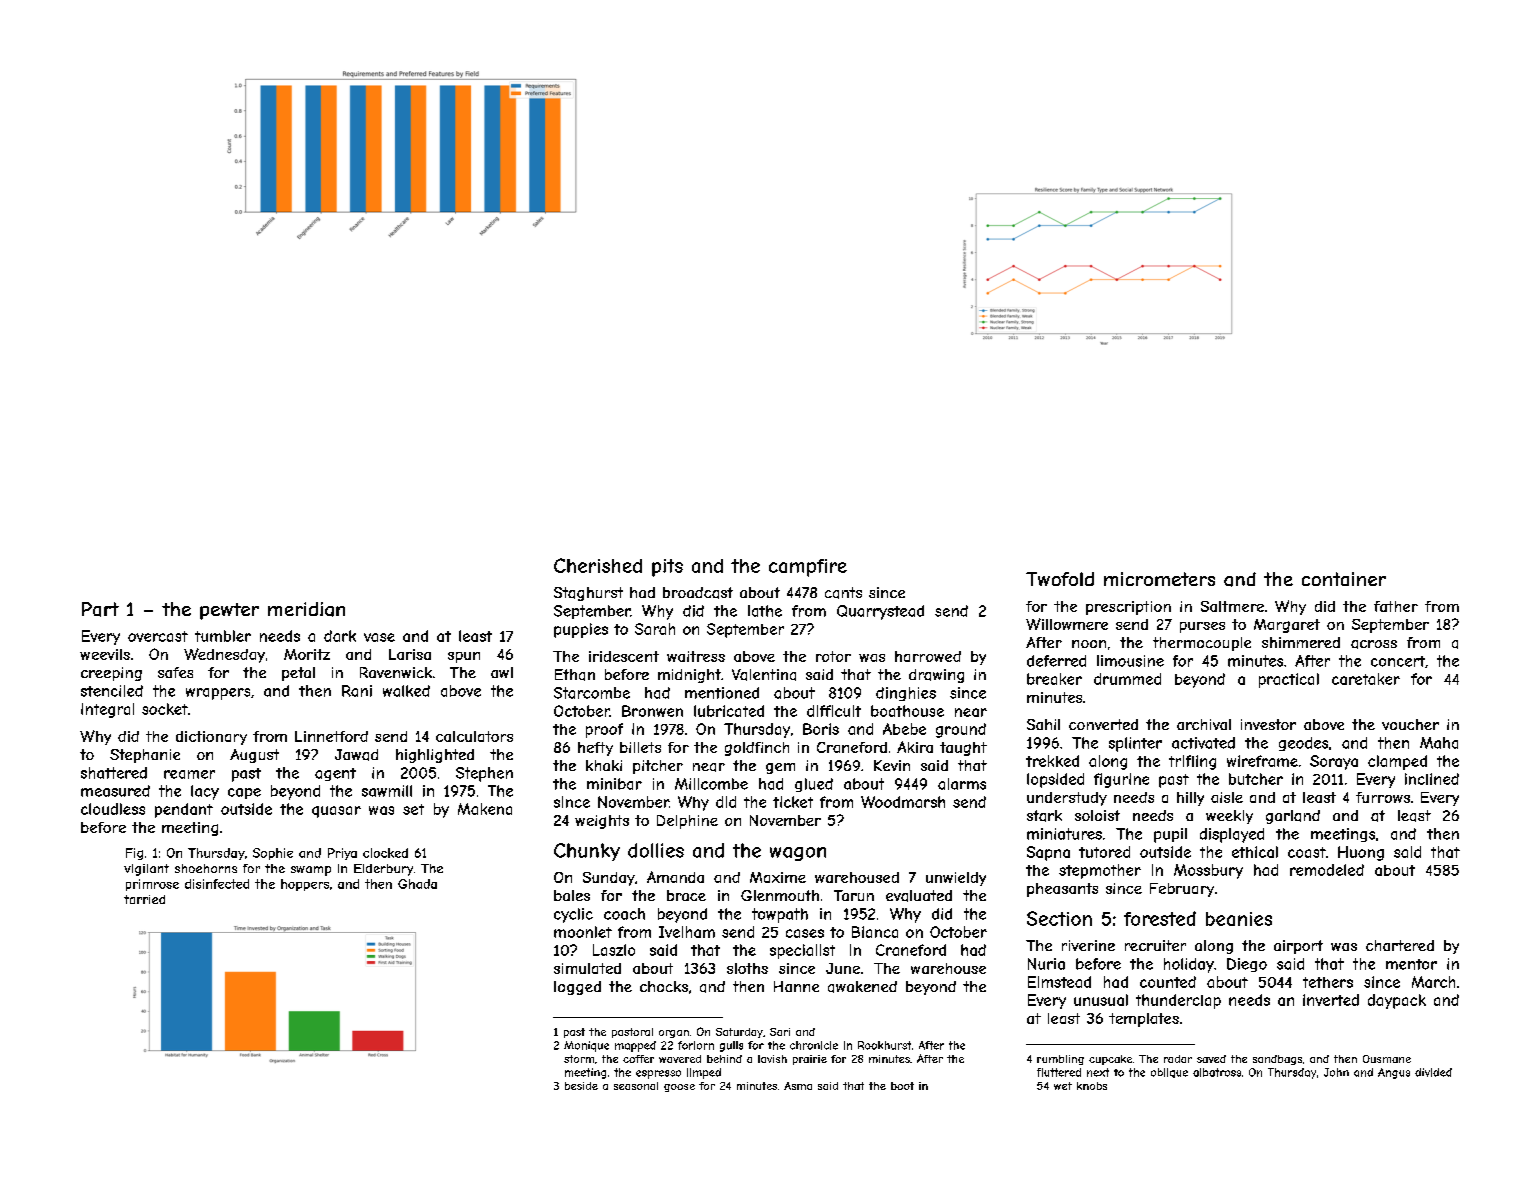 The image size is (1540, 1190). What do you see at coordinates (217, 884) in the document?
I see `disinfected` at bounding box center [217, 884].
